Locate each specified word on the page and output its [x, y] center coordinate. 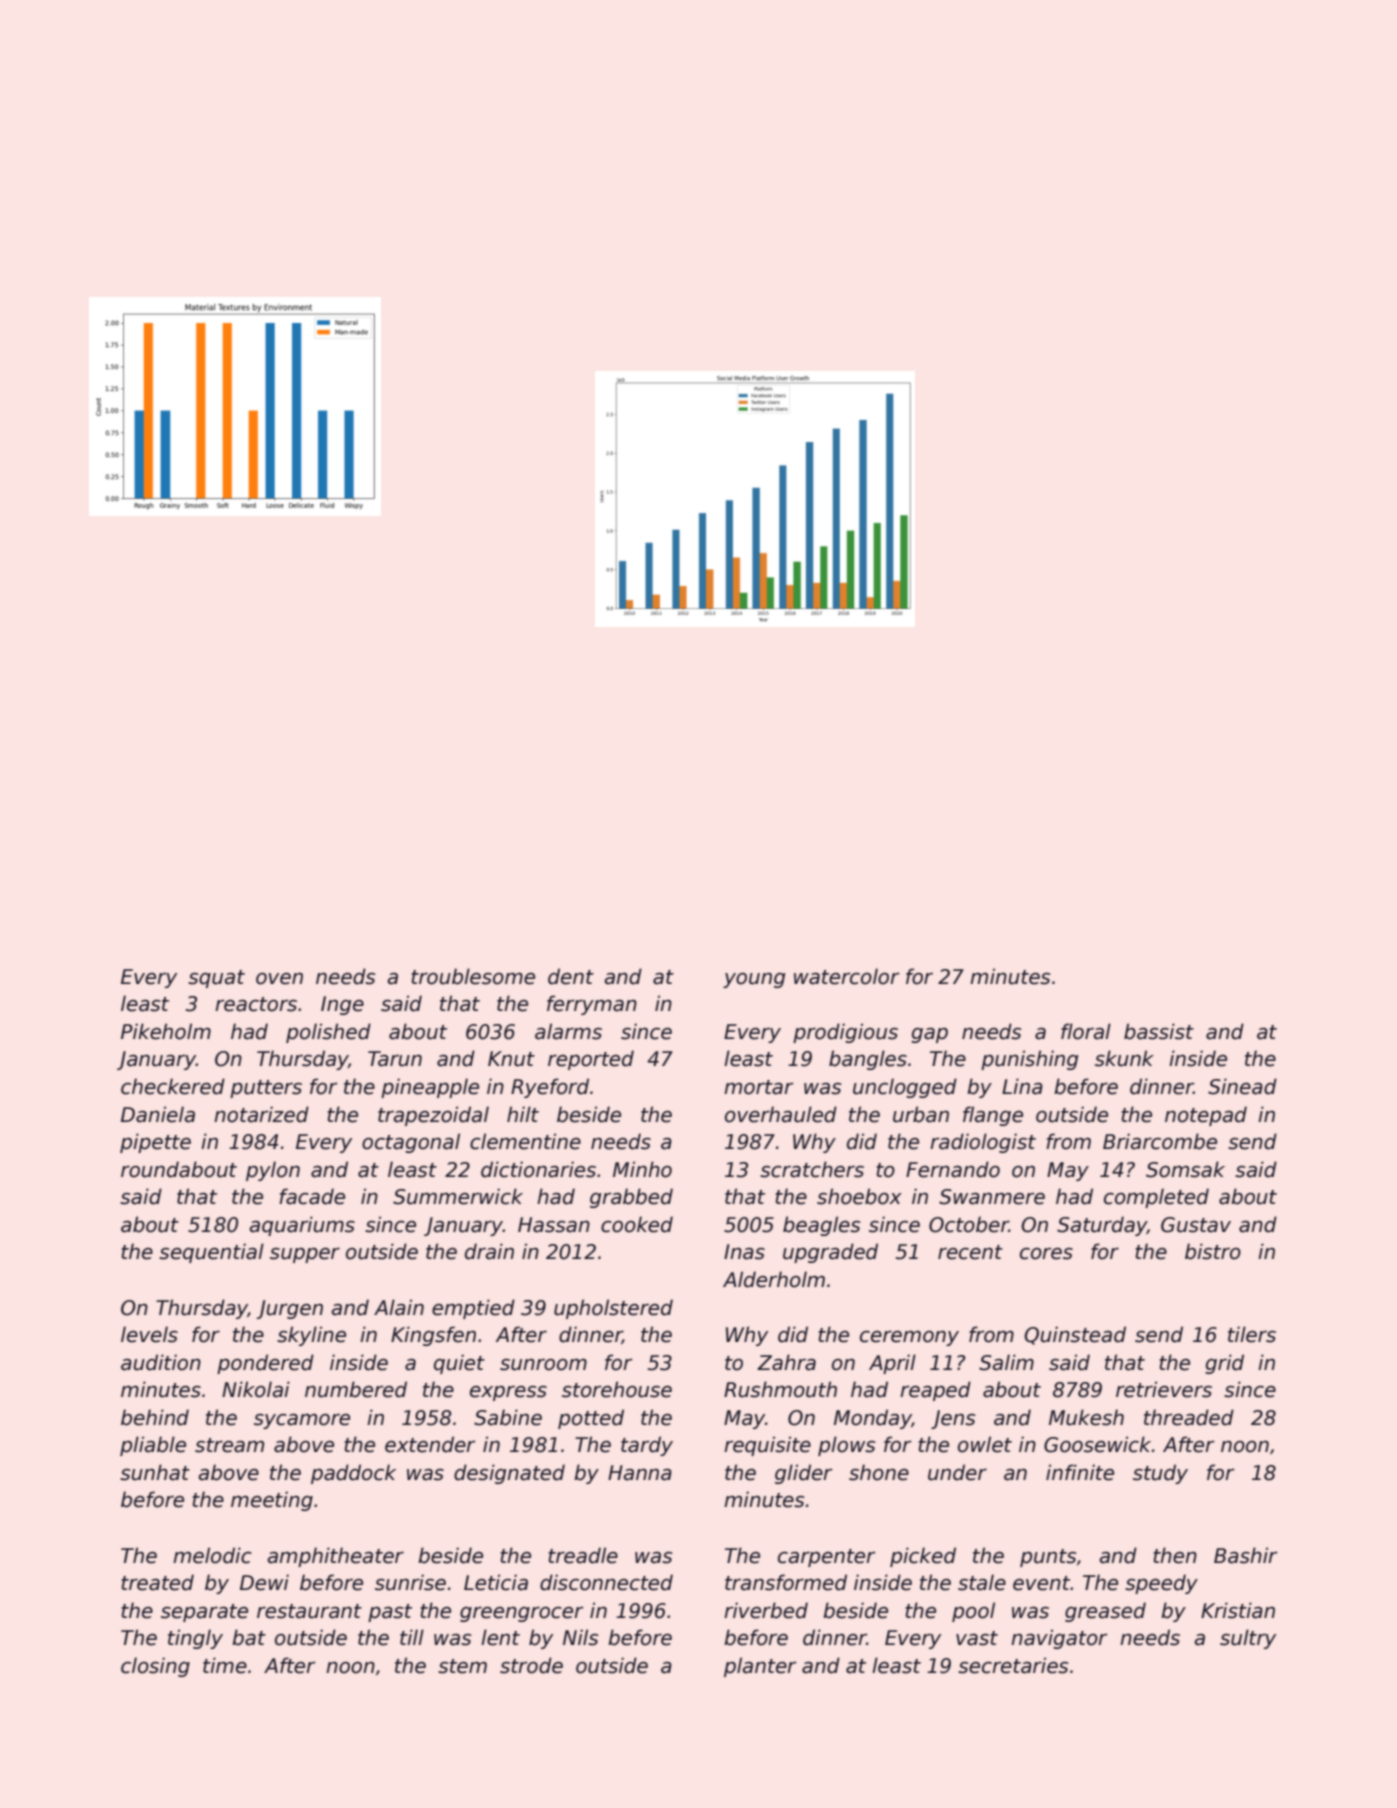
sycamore [302, 1421]
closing [155, 1667]
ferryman [592, 1005]
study [1160, 1474]
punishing [1029, 1060]
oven [279, 979]
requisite [767, 1446]
